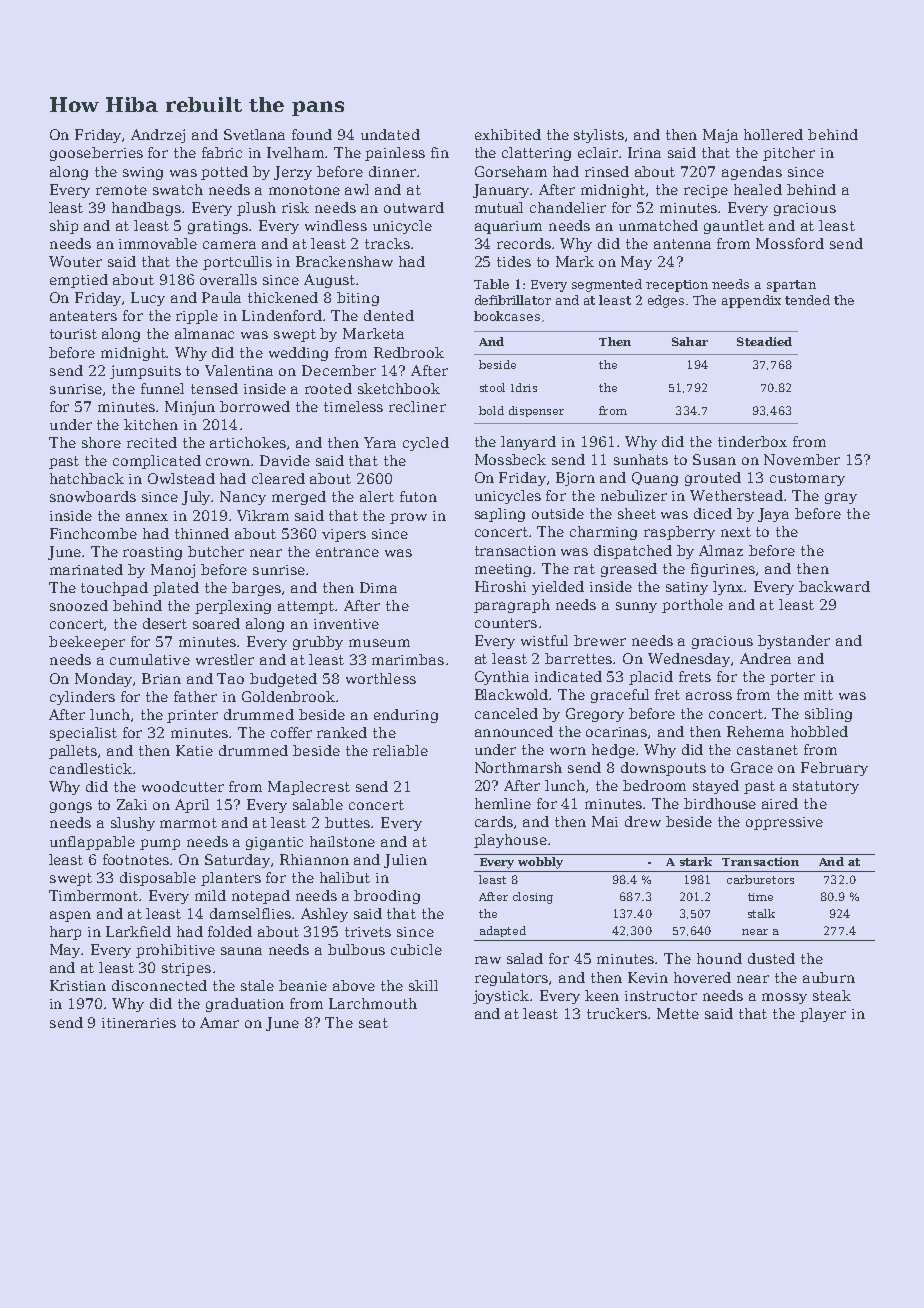 Image resolution: width=924 pixels, height=1308 pixels. I want to click on Ashley, so click(324, 915).
